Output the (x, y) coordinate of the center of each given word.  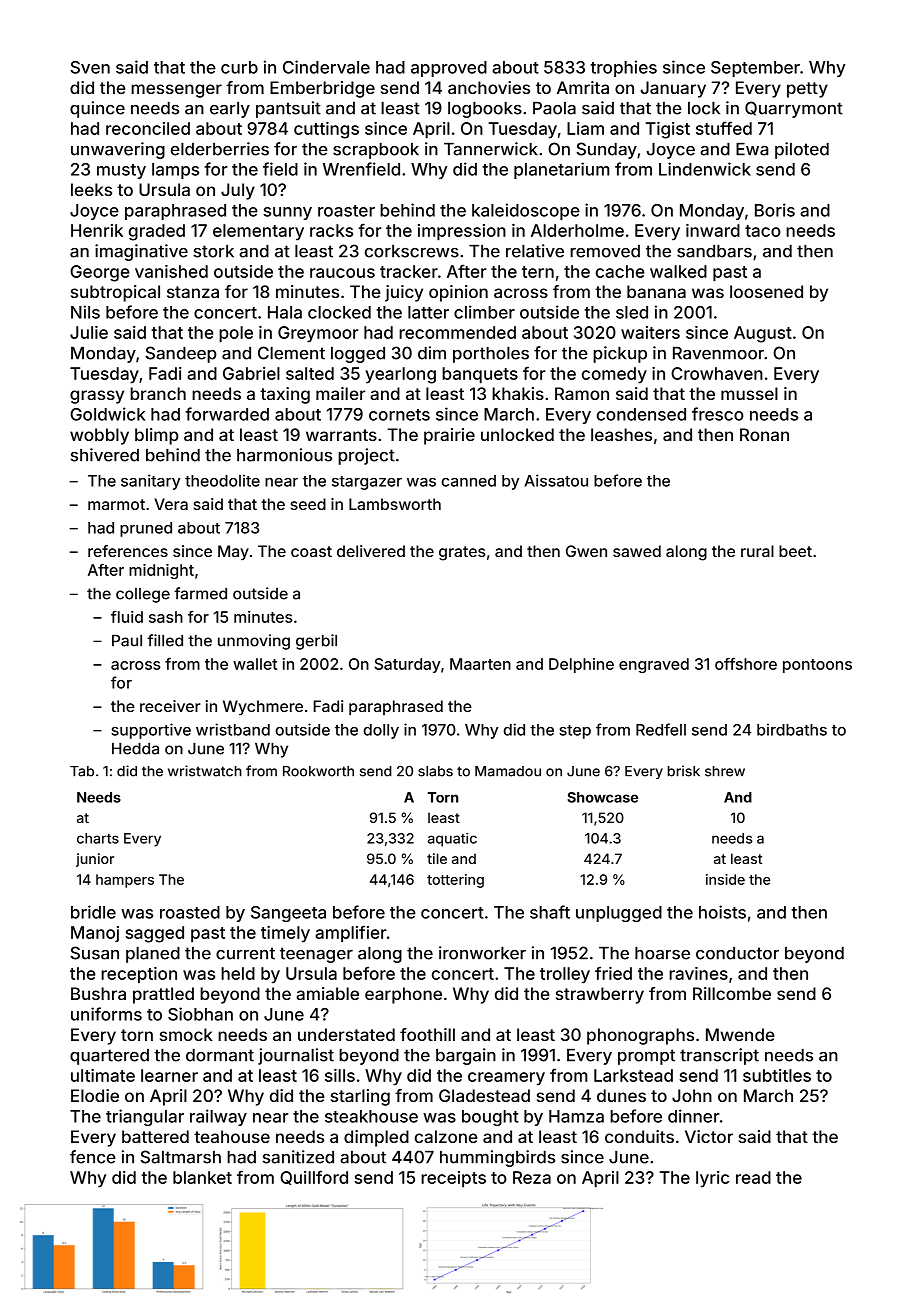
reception (139, 975)
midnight (161, 571)
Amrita (583, 87)
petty (807, 90)
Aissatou (556, 480)
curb (239, 67)
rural (757, 551)
